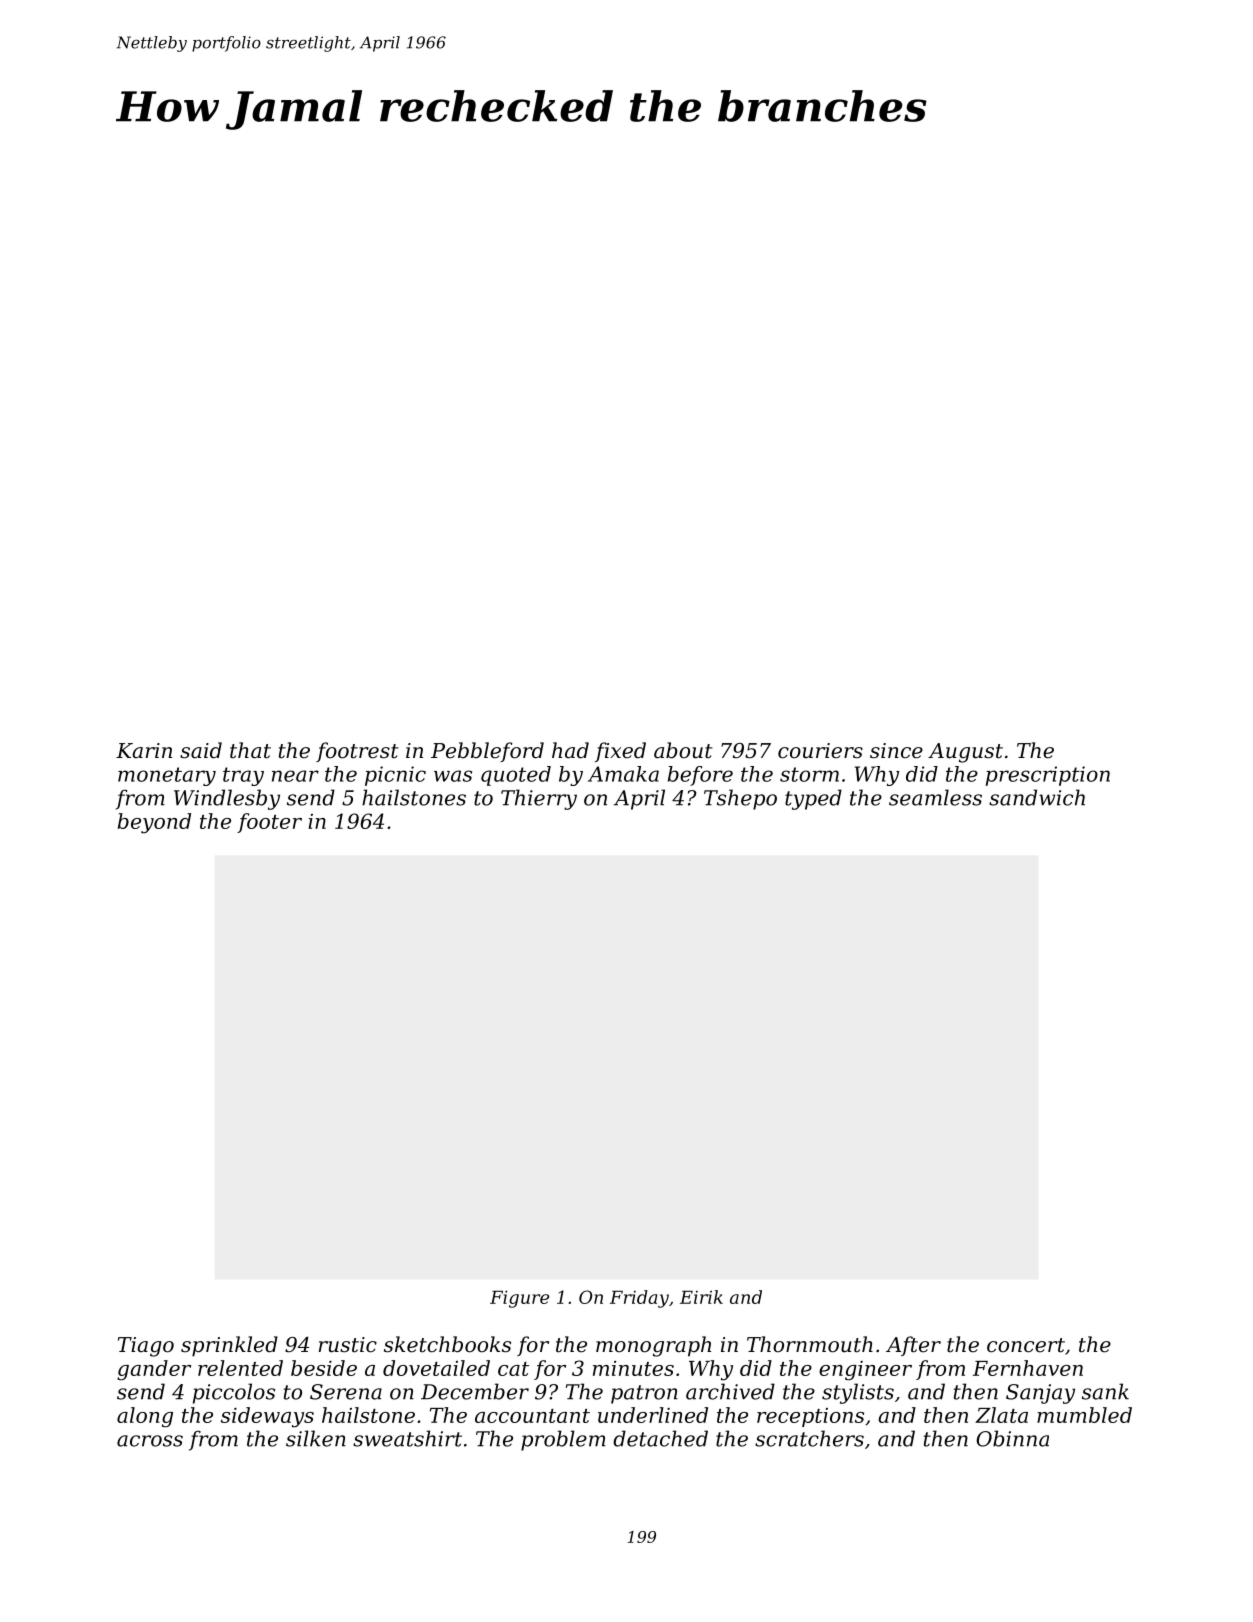 This screenshot has width=1253, height=1622. What do you see at coordinates (145, 1417) in the screenshot?
I see `along` at bounding box center [145, 1417].
